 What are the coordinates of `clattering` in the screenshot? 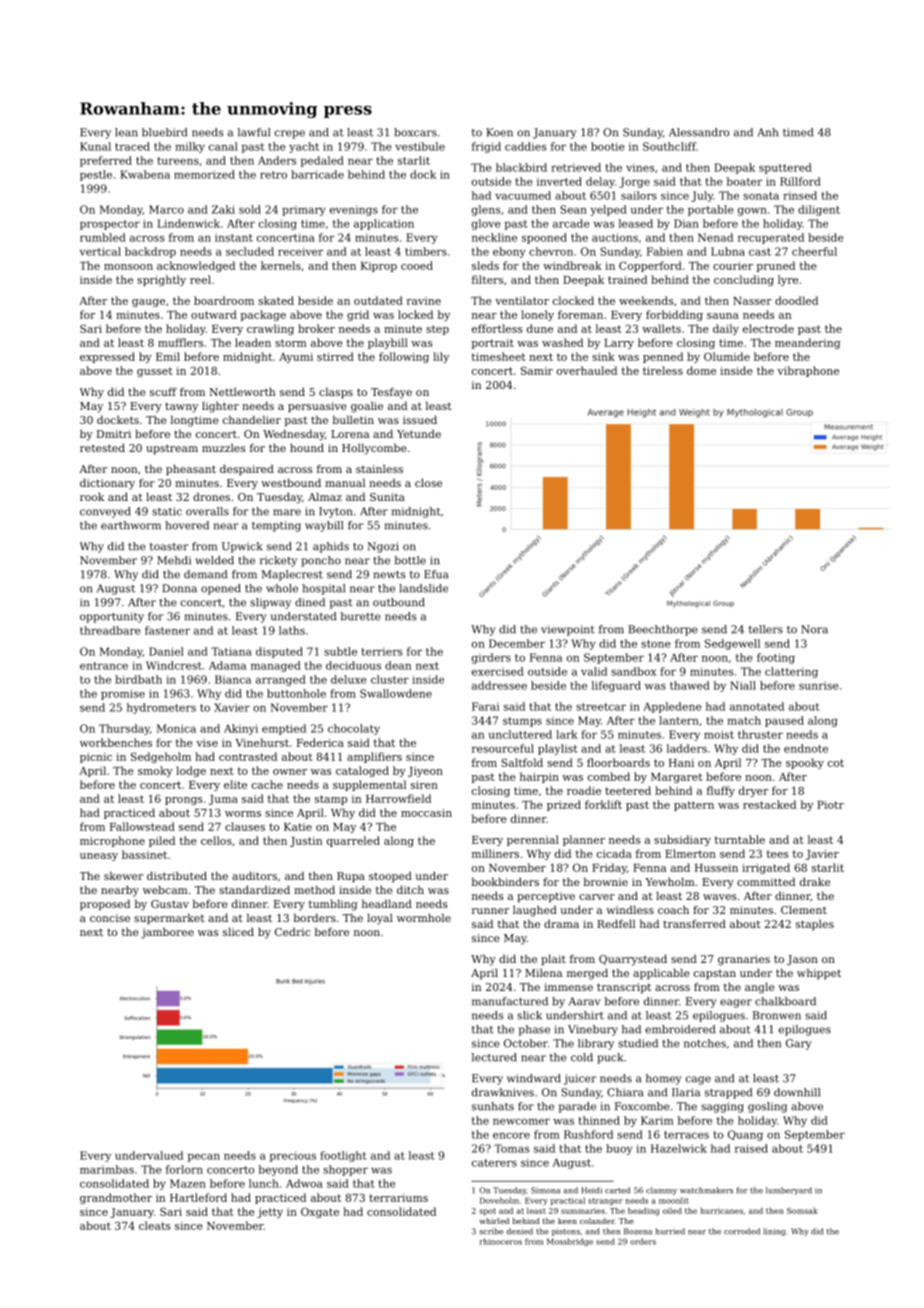 It's located at (791, 672).
